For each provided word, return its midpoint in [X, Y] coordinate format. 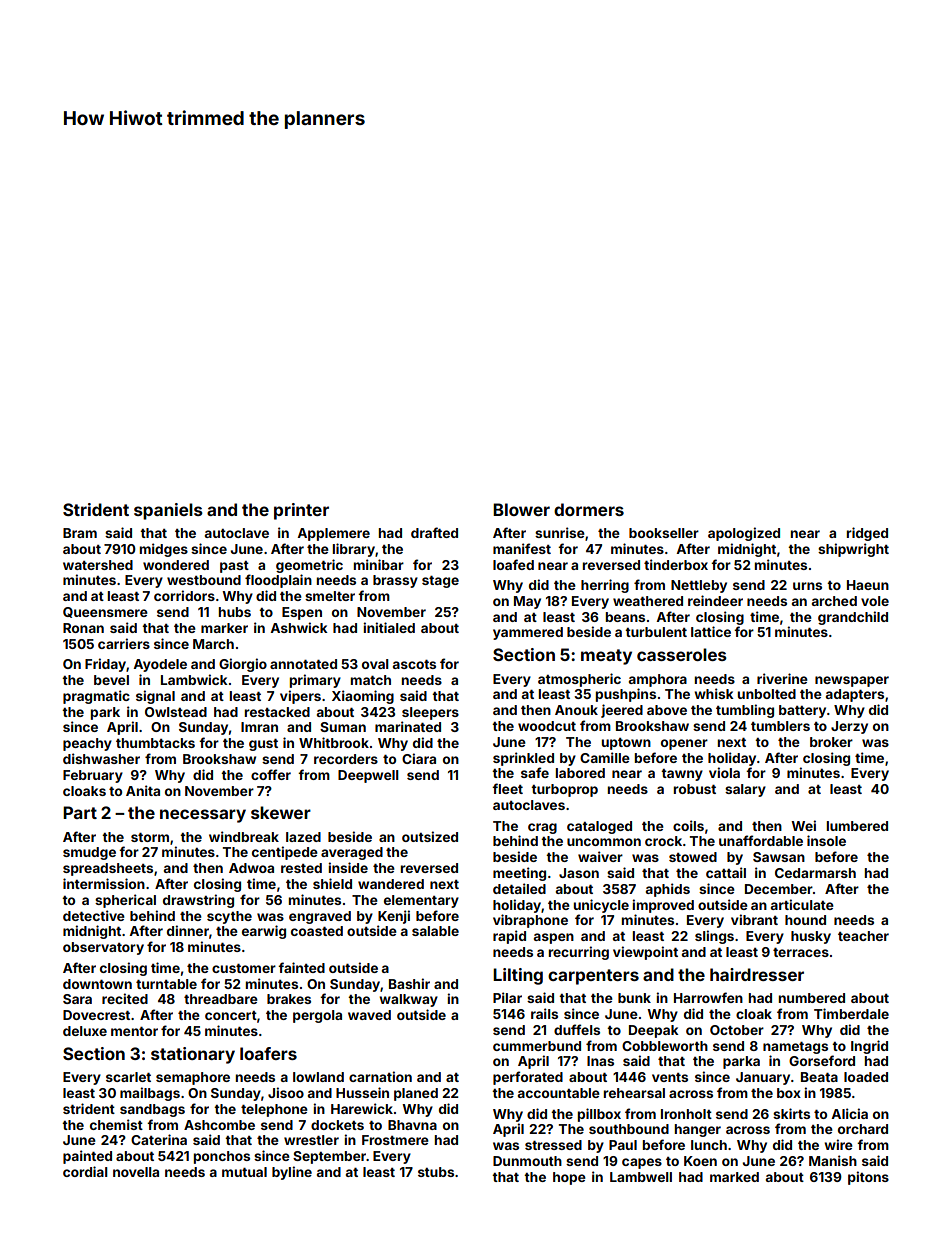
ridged [867, 534]
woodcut [547, 726]
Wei [803, 825]
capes [642, 1163]
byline [292, 1173]
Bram [80, 533]
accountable [559, 1093]
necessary [203, 816]
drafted [434, 532]
